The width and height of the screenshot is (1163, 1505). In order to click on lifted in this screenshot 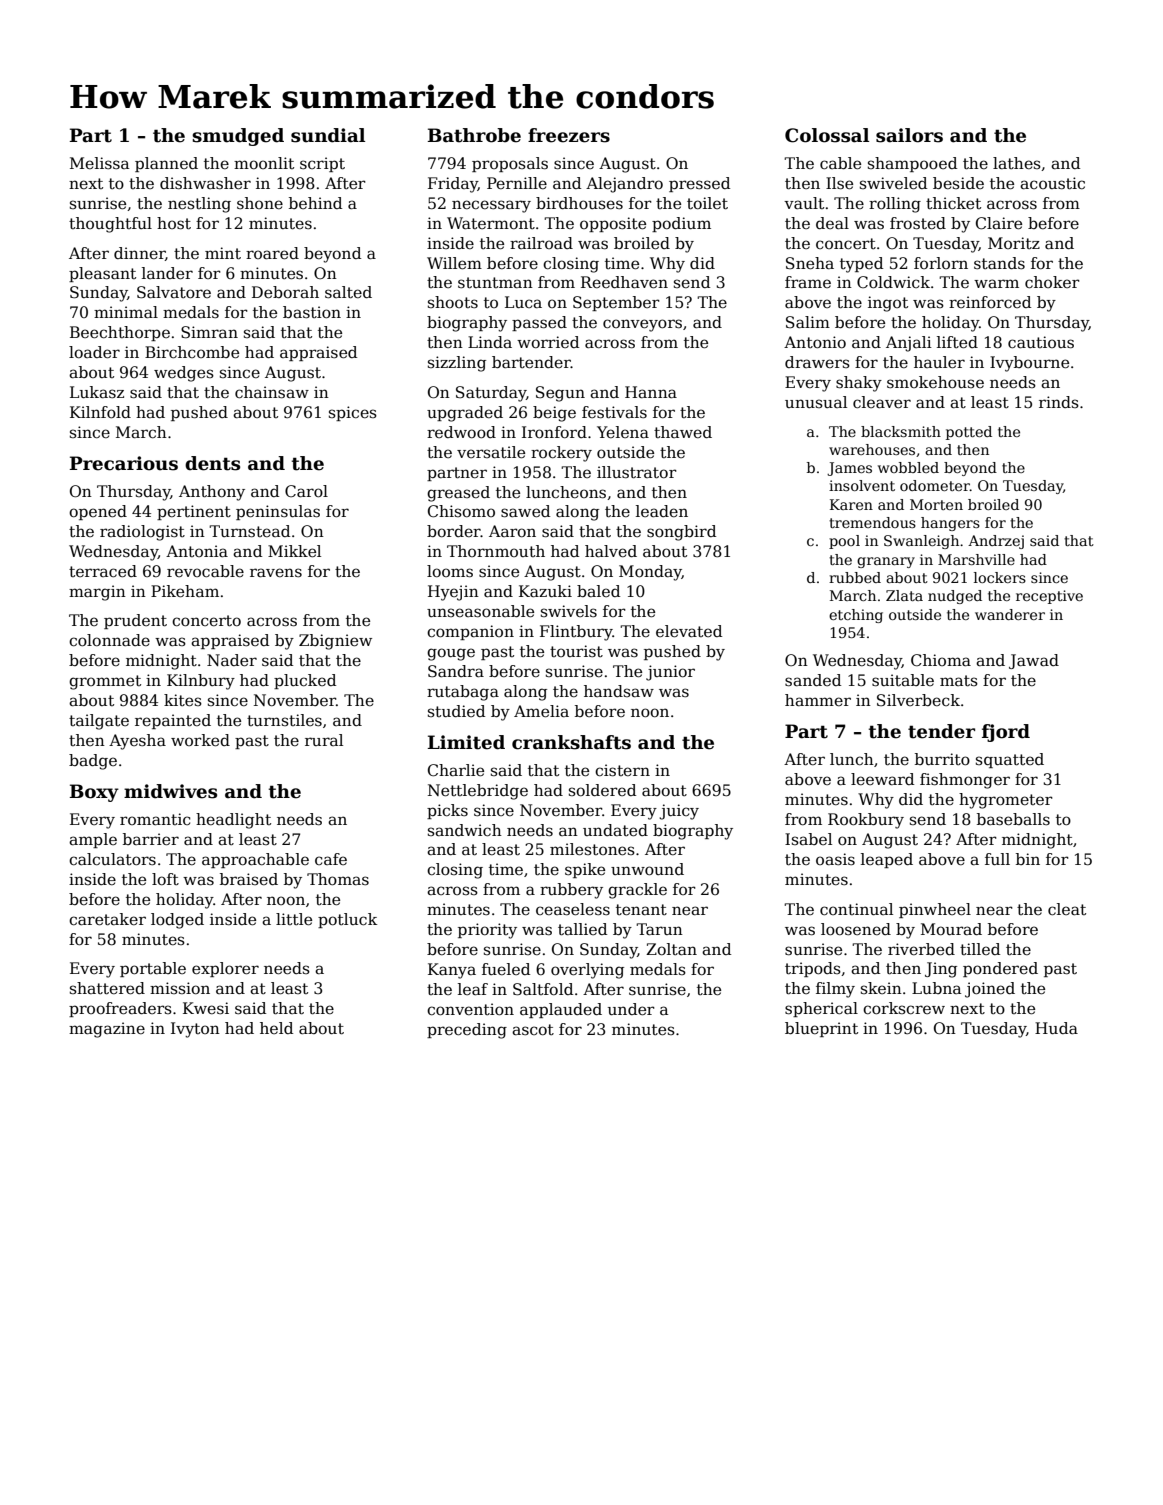, I will do `click(957, 342)`.
